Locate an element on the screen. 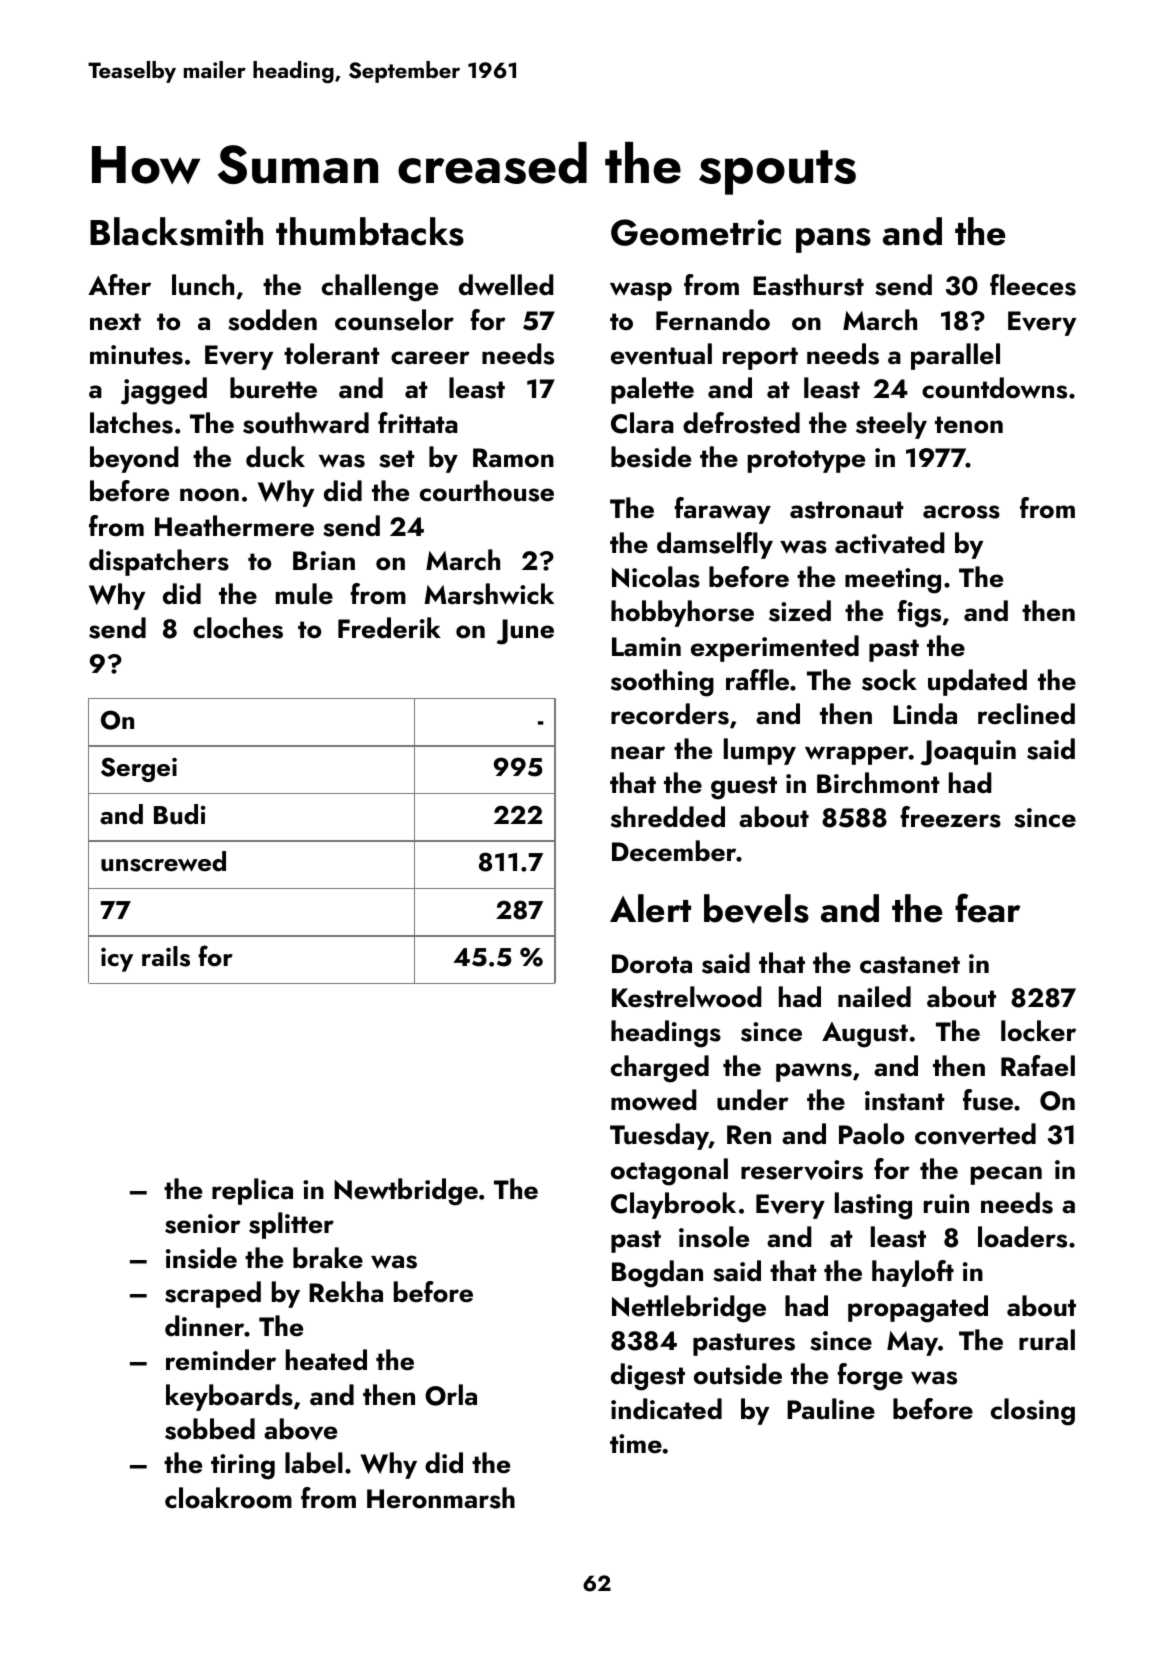 This screenshot has width=1165, height=1654. sized is located at coordinates (800, 611).
